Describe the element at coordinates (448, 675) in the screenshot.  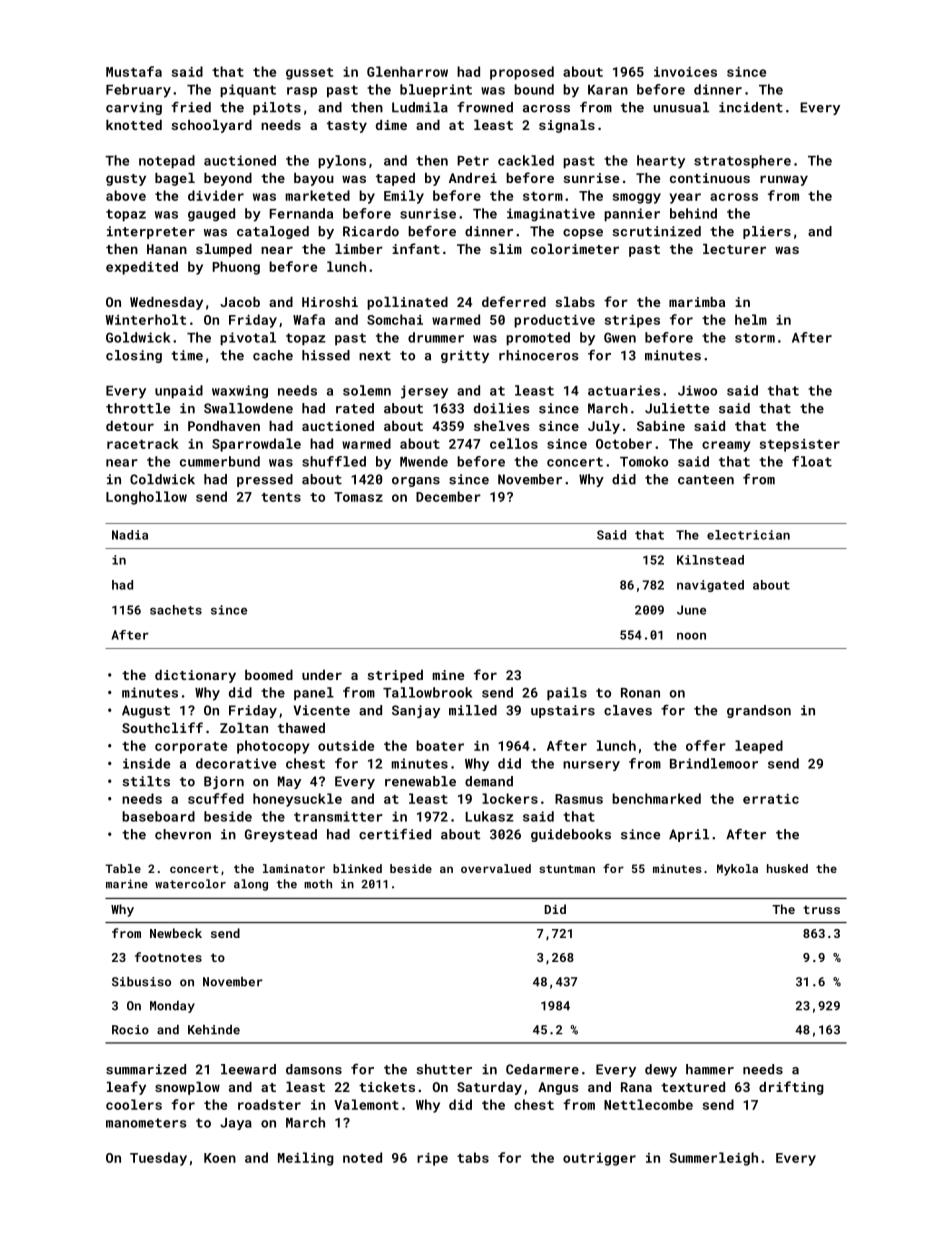
I see `mine` at that location.
